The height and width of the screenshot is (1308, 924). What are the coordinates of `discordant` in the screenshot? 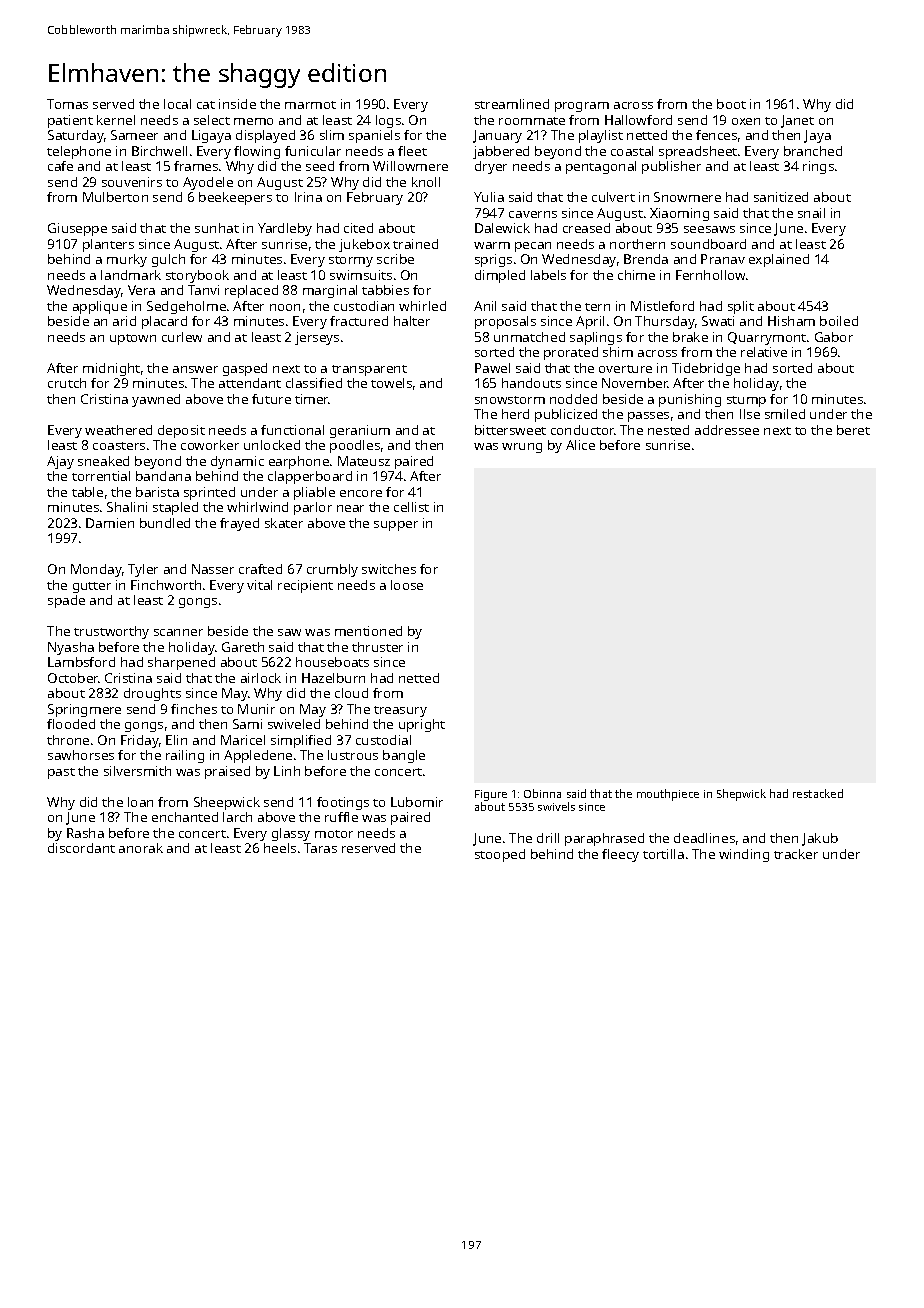 It's located at (81, 848).
